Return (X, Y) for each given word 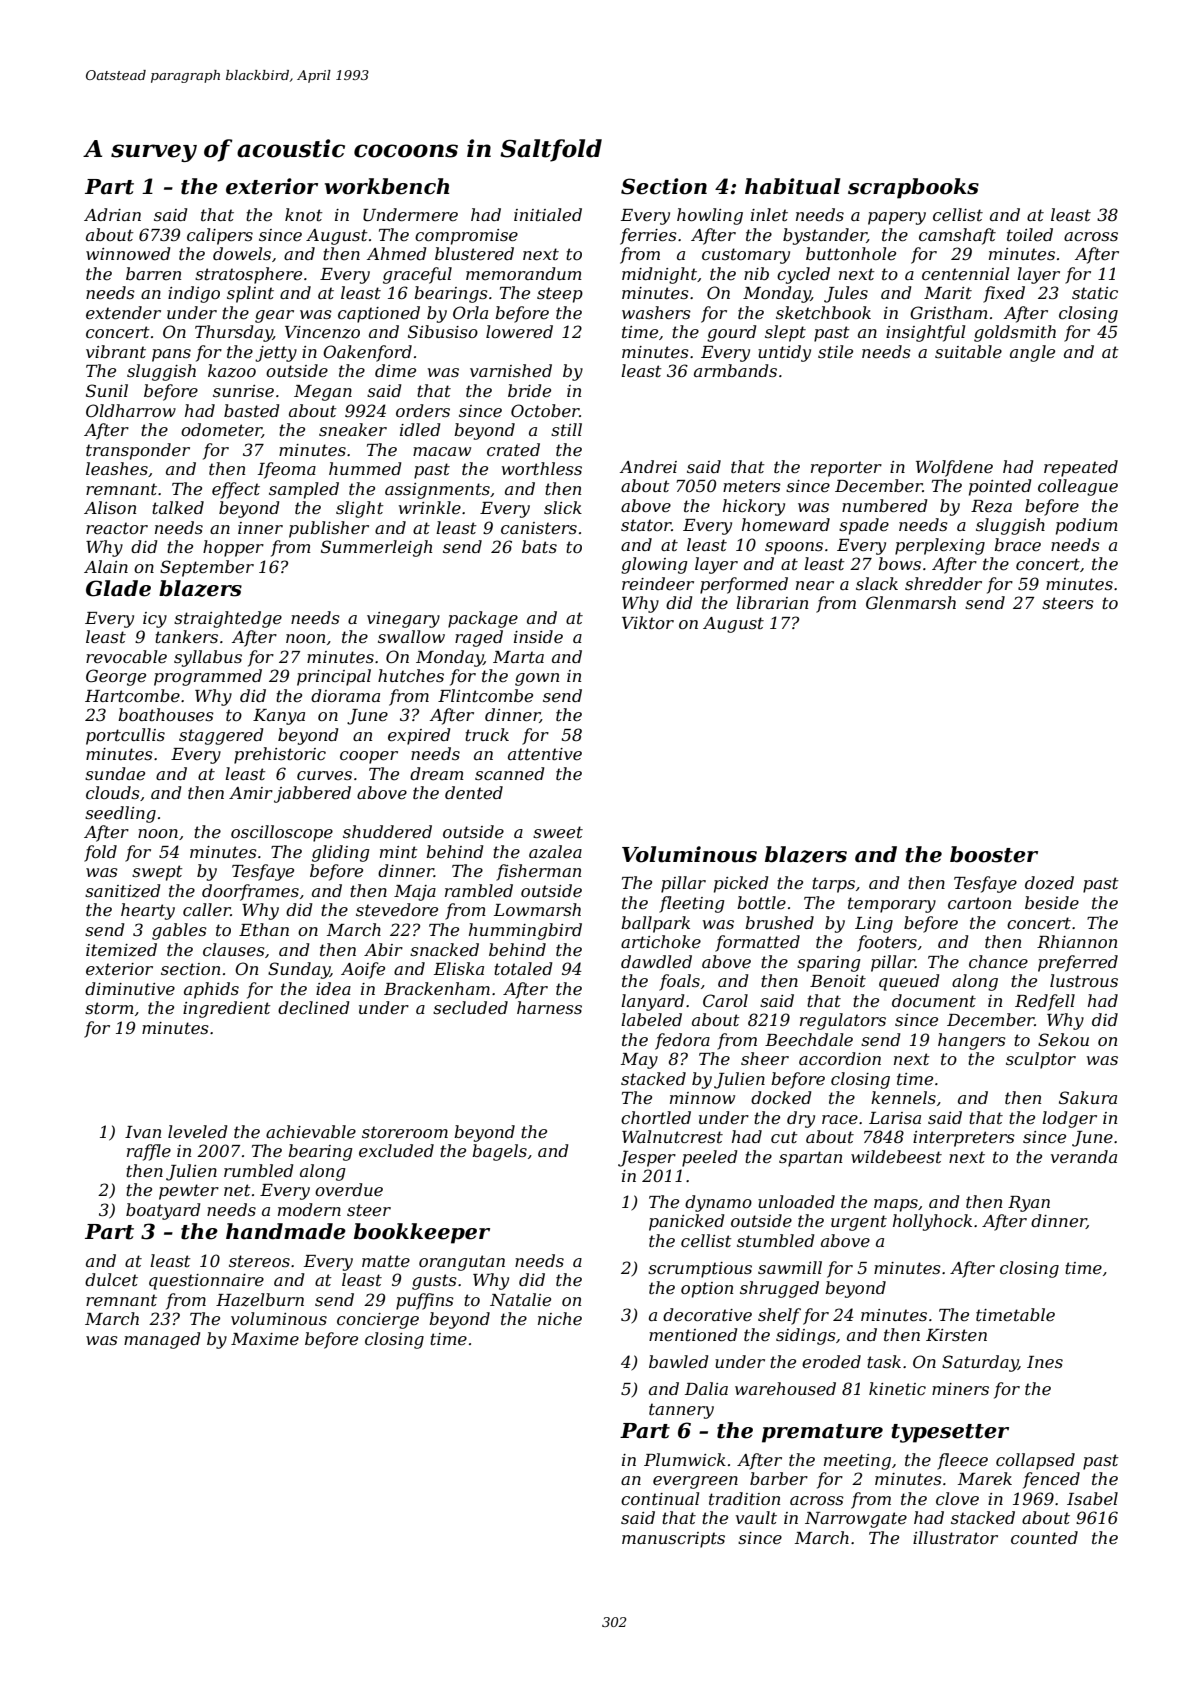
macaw (442, 451)
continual (660, 1498)
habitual (792, 186)
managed (162, 1340)
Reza (991, 506)
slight (360, 509)
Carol (725, 1000)
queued (909, 982)
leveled (197, 1131)
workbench (387, 186)
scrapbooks (913, 188)
